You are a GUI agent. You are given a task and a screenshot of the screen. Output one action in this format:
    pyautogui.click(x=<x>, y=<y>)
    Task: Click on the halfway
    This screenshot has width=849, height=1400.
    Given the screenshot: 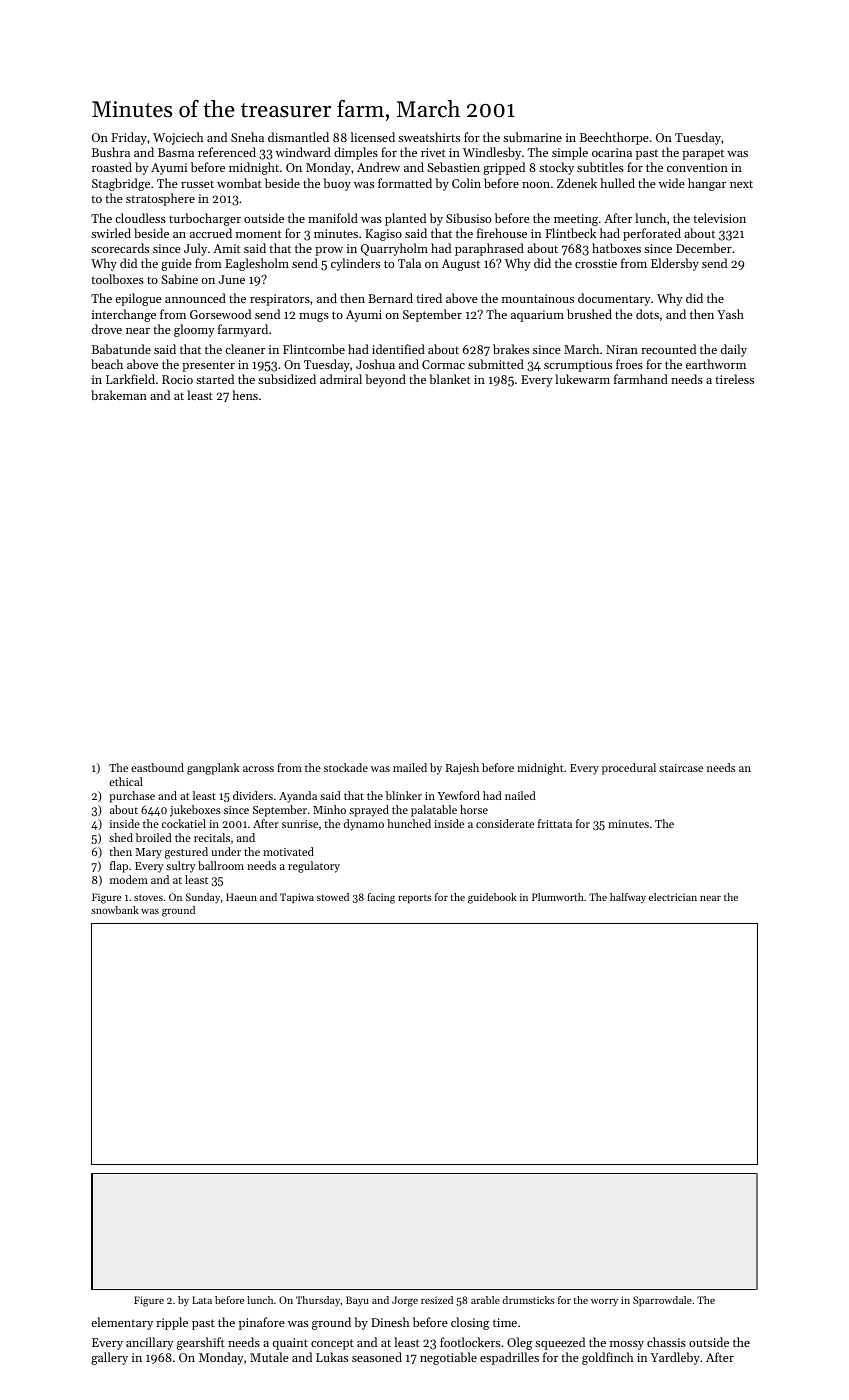 What is the action you would take?
    pyautogui.click(x=628, y=898)
